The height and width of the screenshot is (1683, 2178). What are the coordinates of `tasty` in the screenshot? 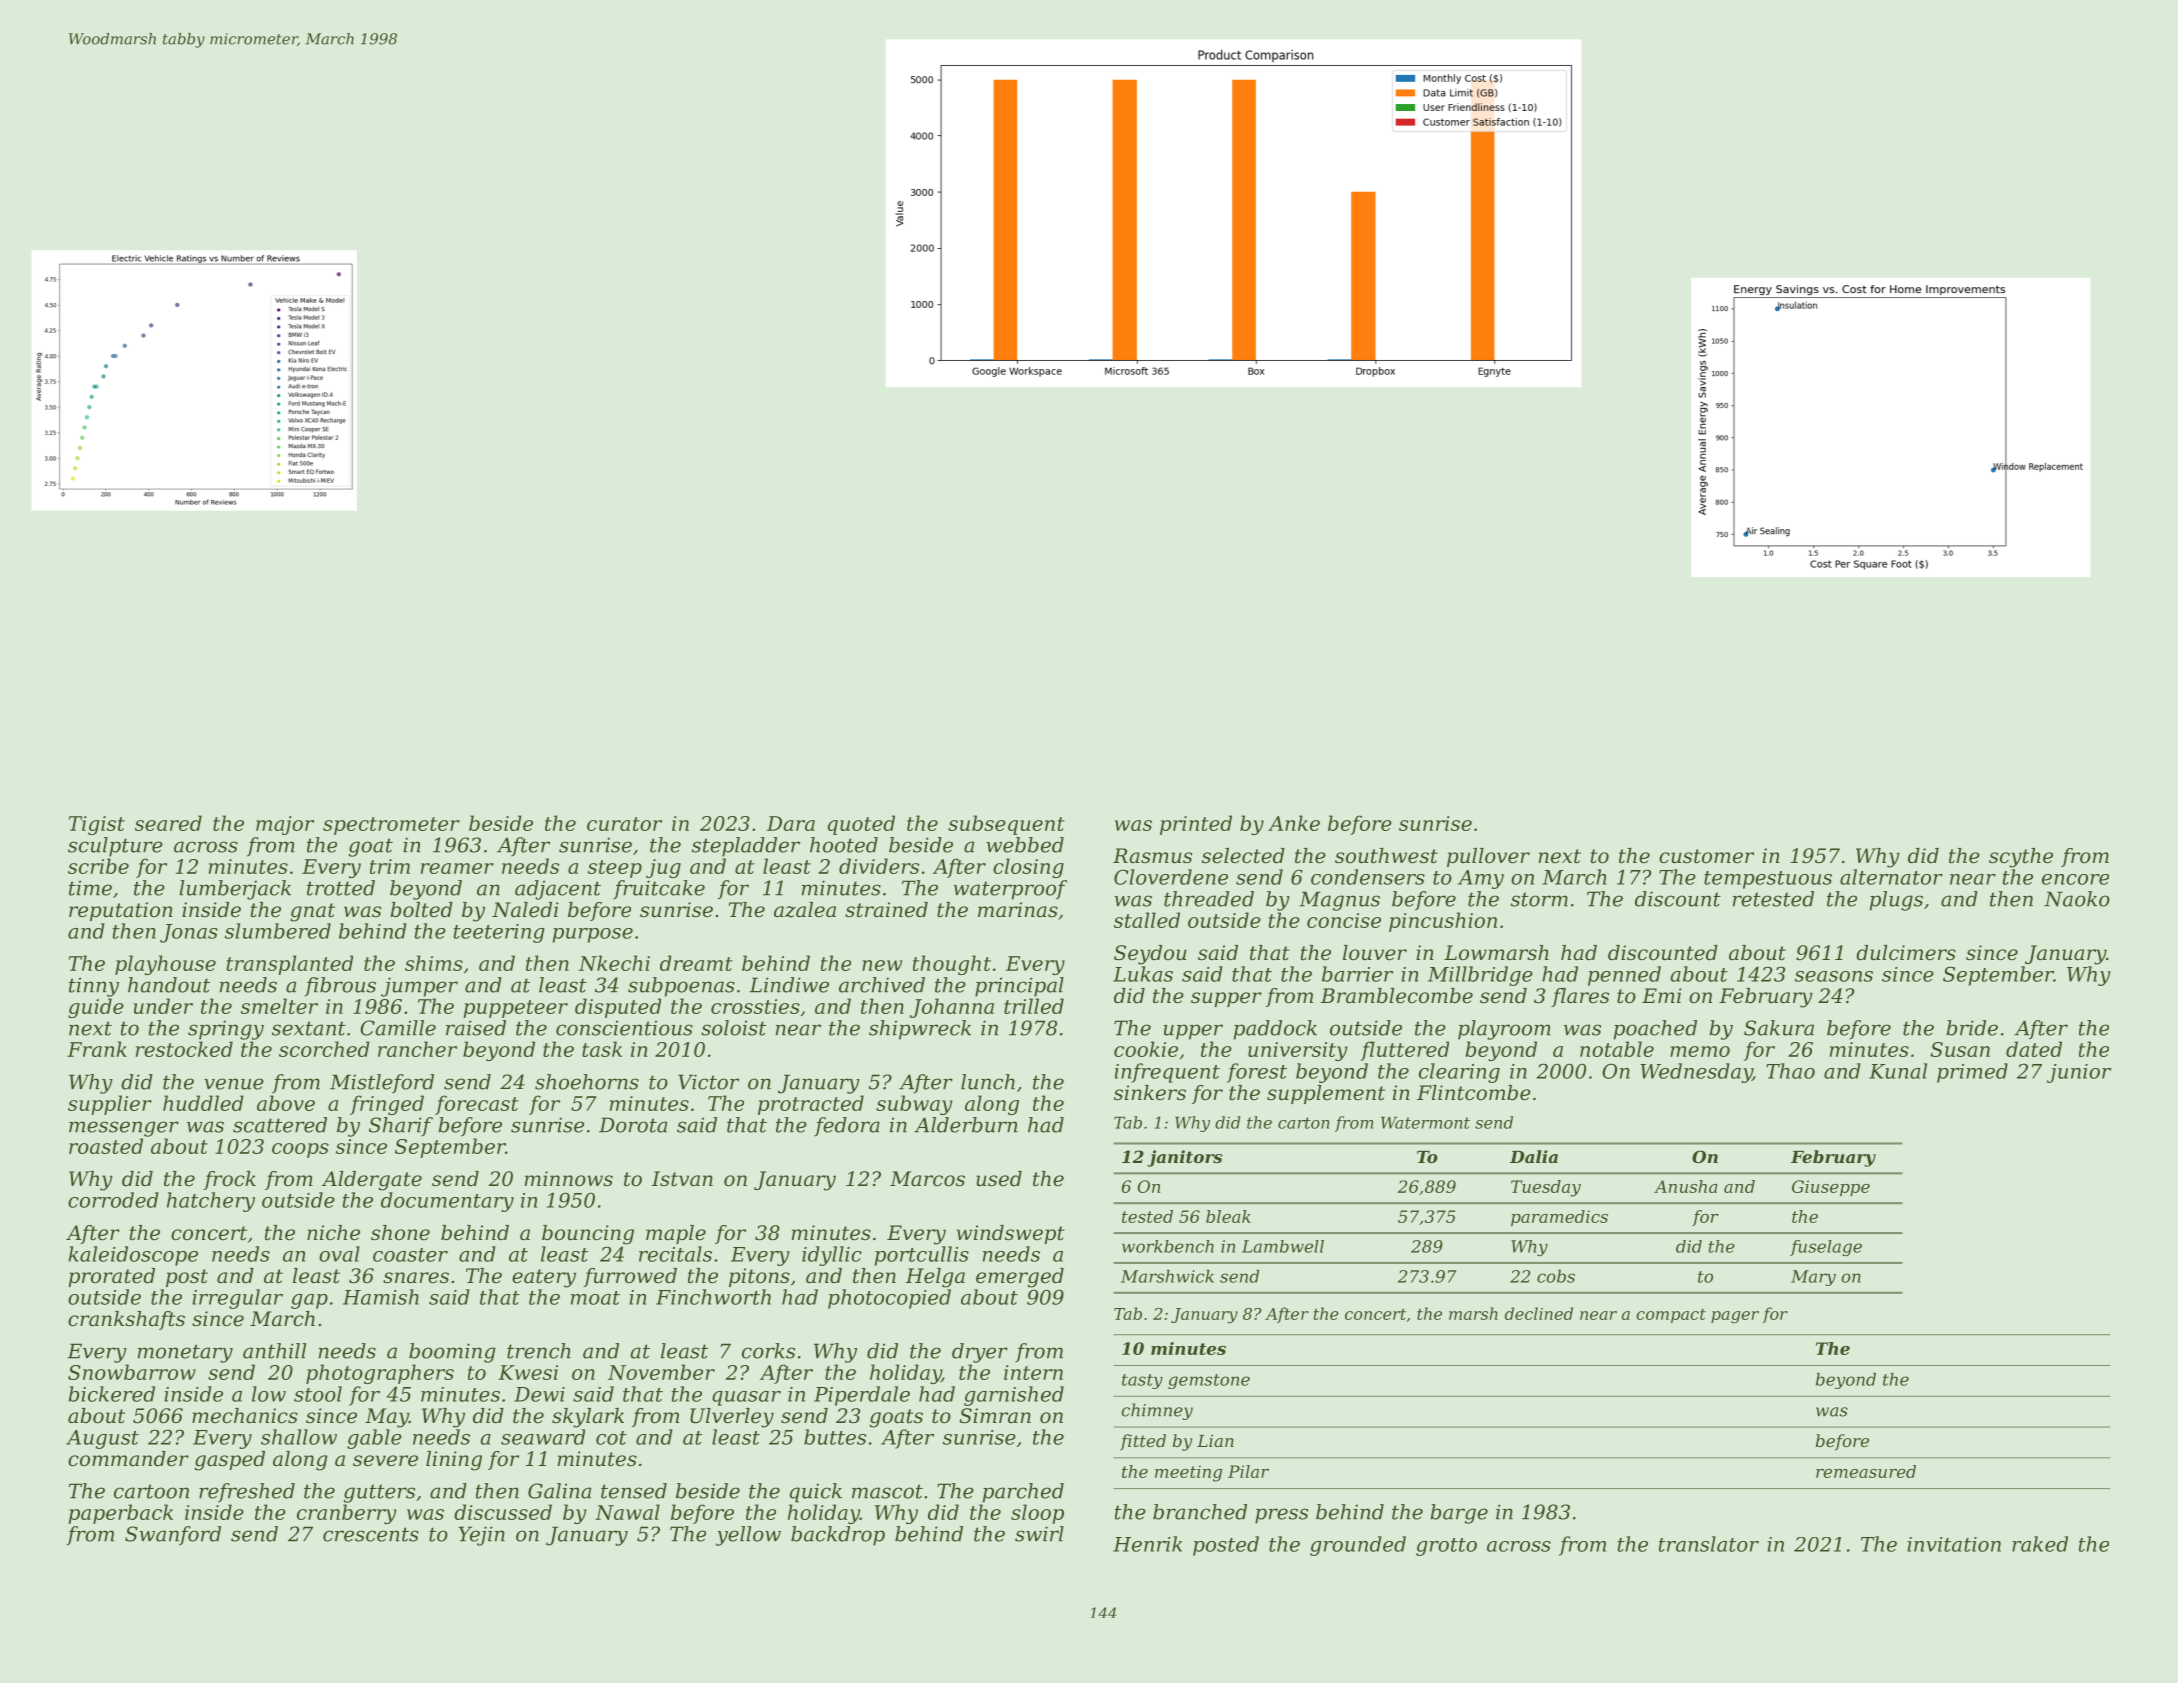 It's located at (1142, 1381).
